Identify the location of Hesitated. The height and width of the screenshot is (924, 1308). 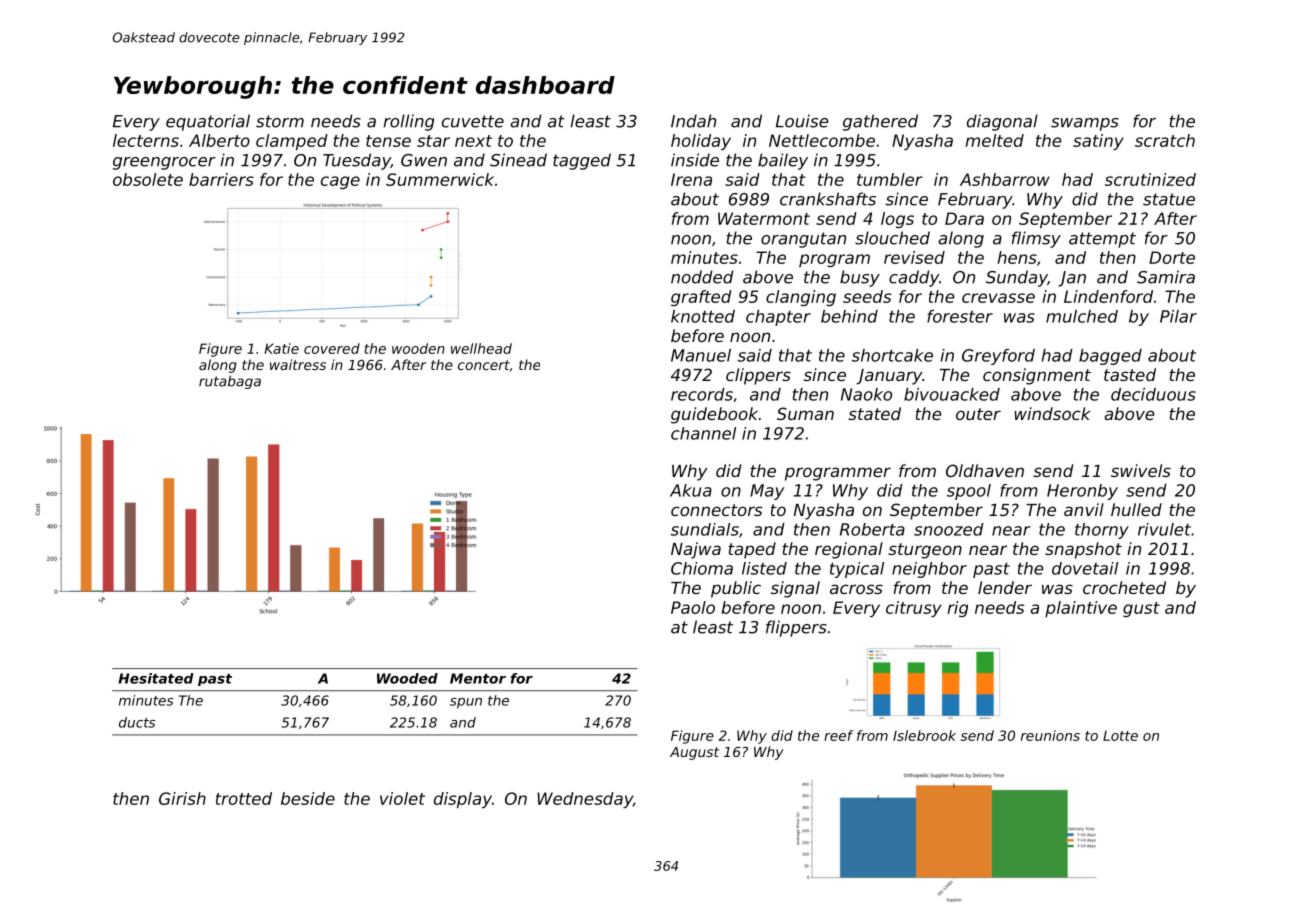
(156, 678).
